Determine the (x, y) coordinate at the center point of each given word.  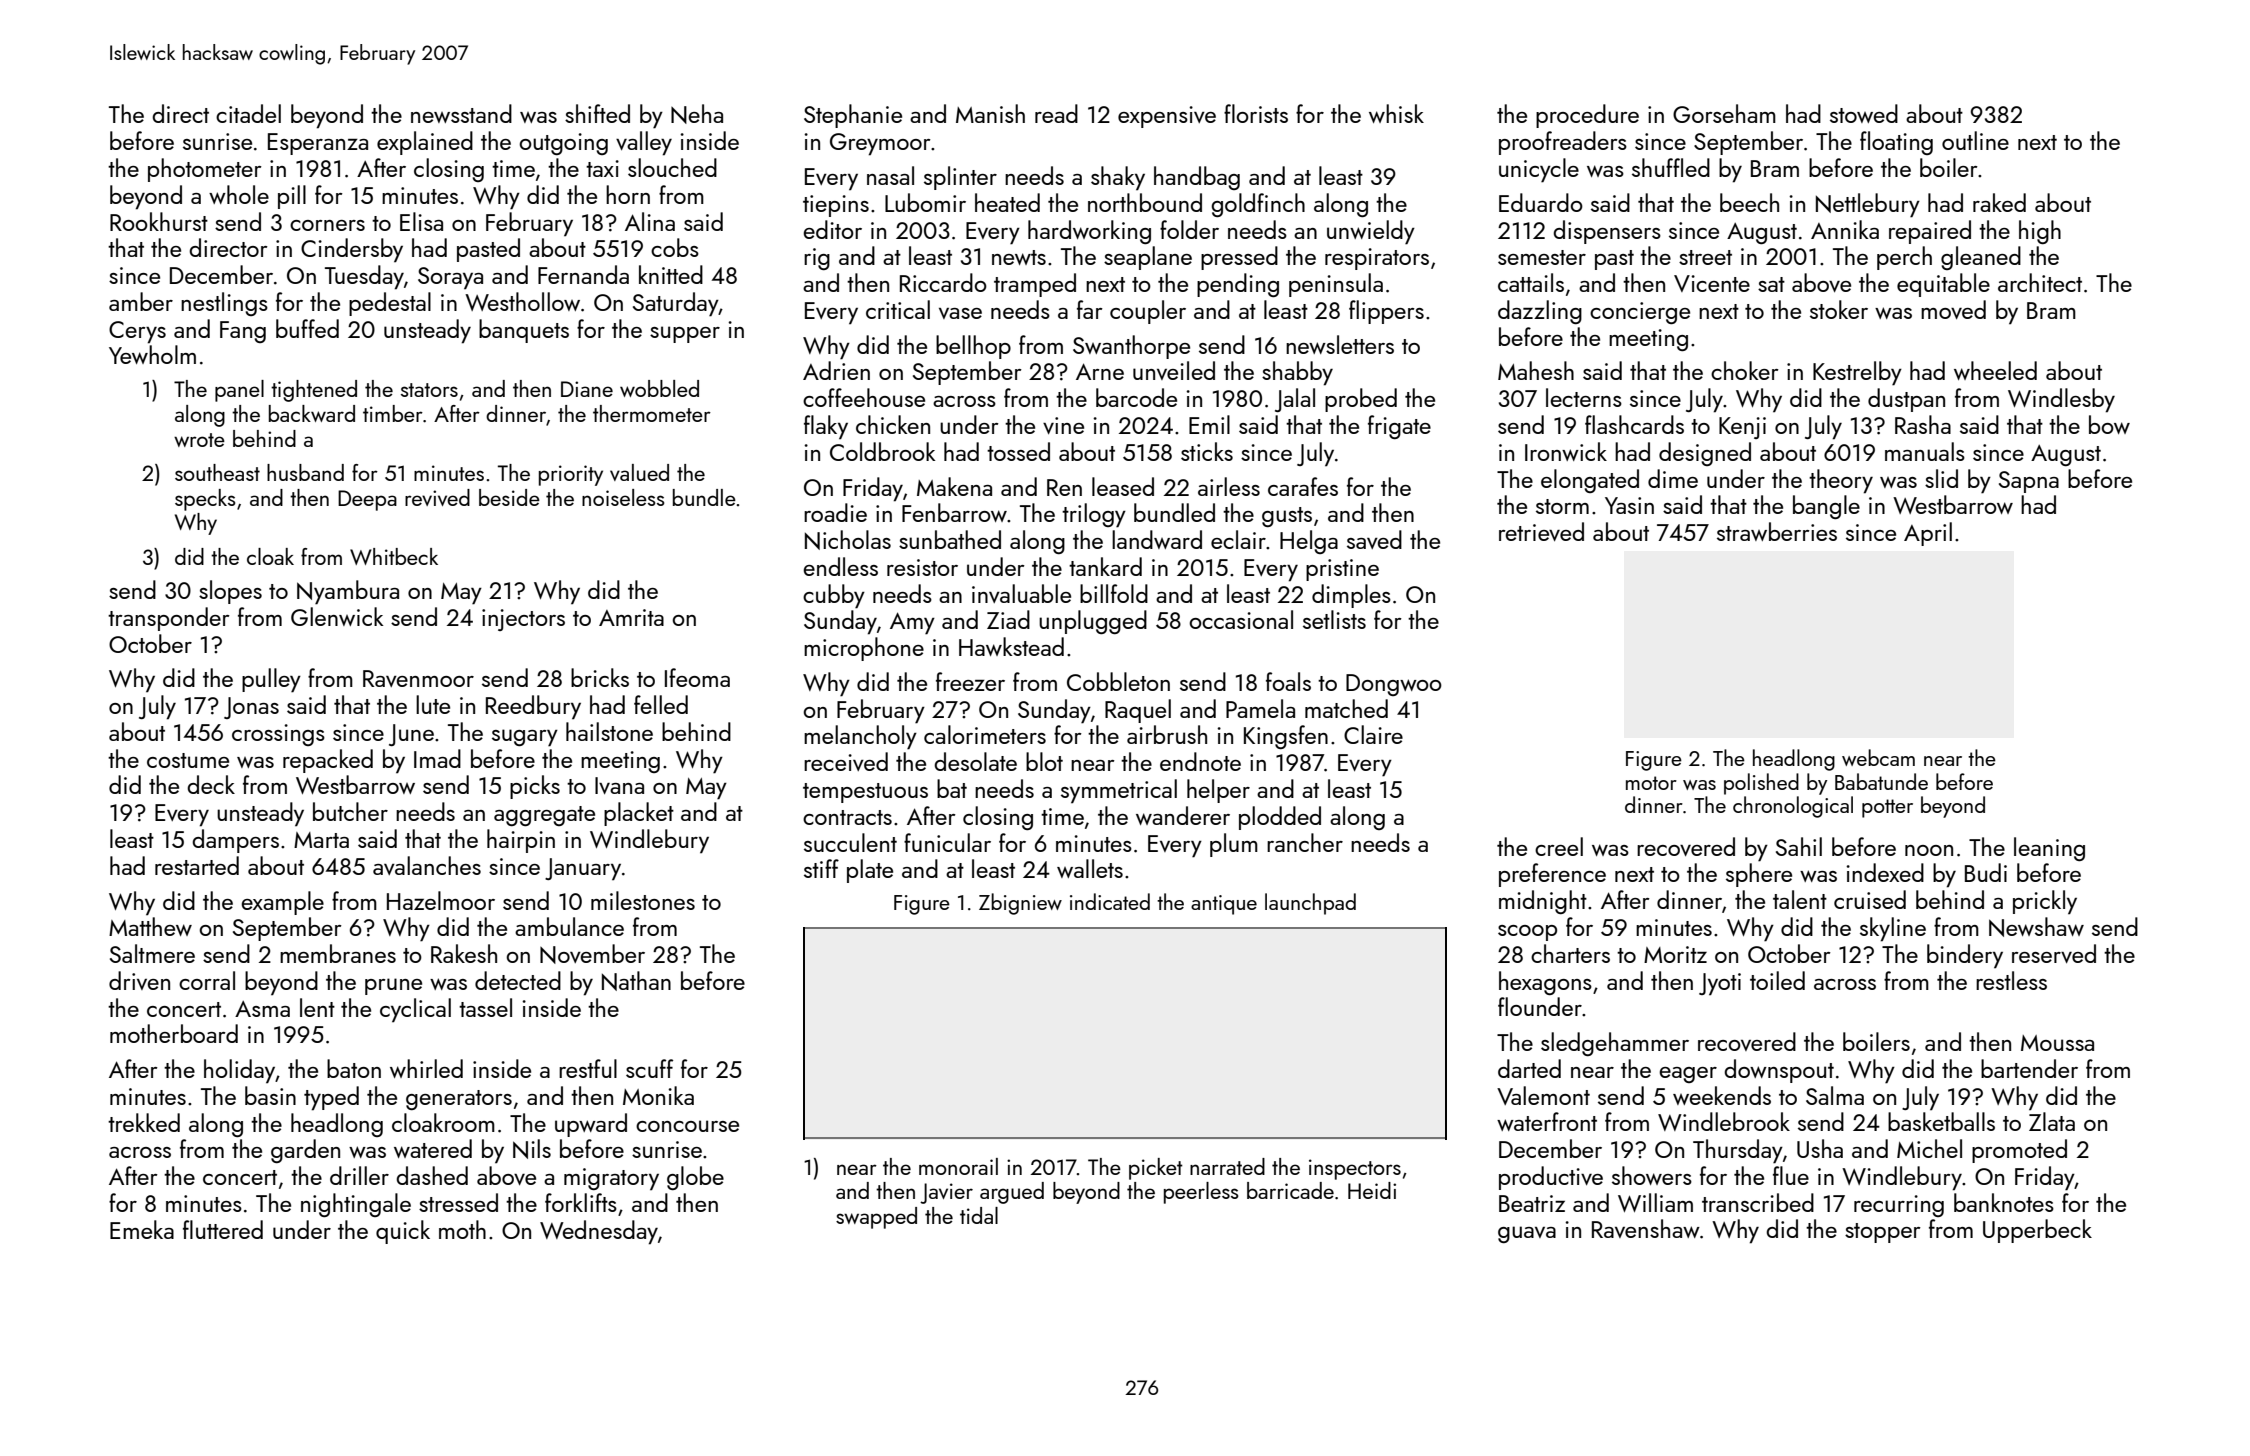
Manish (990, 113)
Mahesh (1536, 370)
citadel (248, 113)
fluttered (223, 1229)
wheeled (1995, 370)
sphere (1759, 875)
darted (1529, 1068)
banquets (524, 331)
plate (870, 871)
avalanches (427, 865)
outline (1975, 140)
